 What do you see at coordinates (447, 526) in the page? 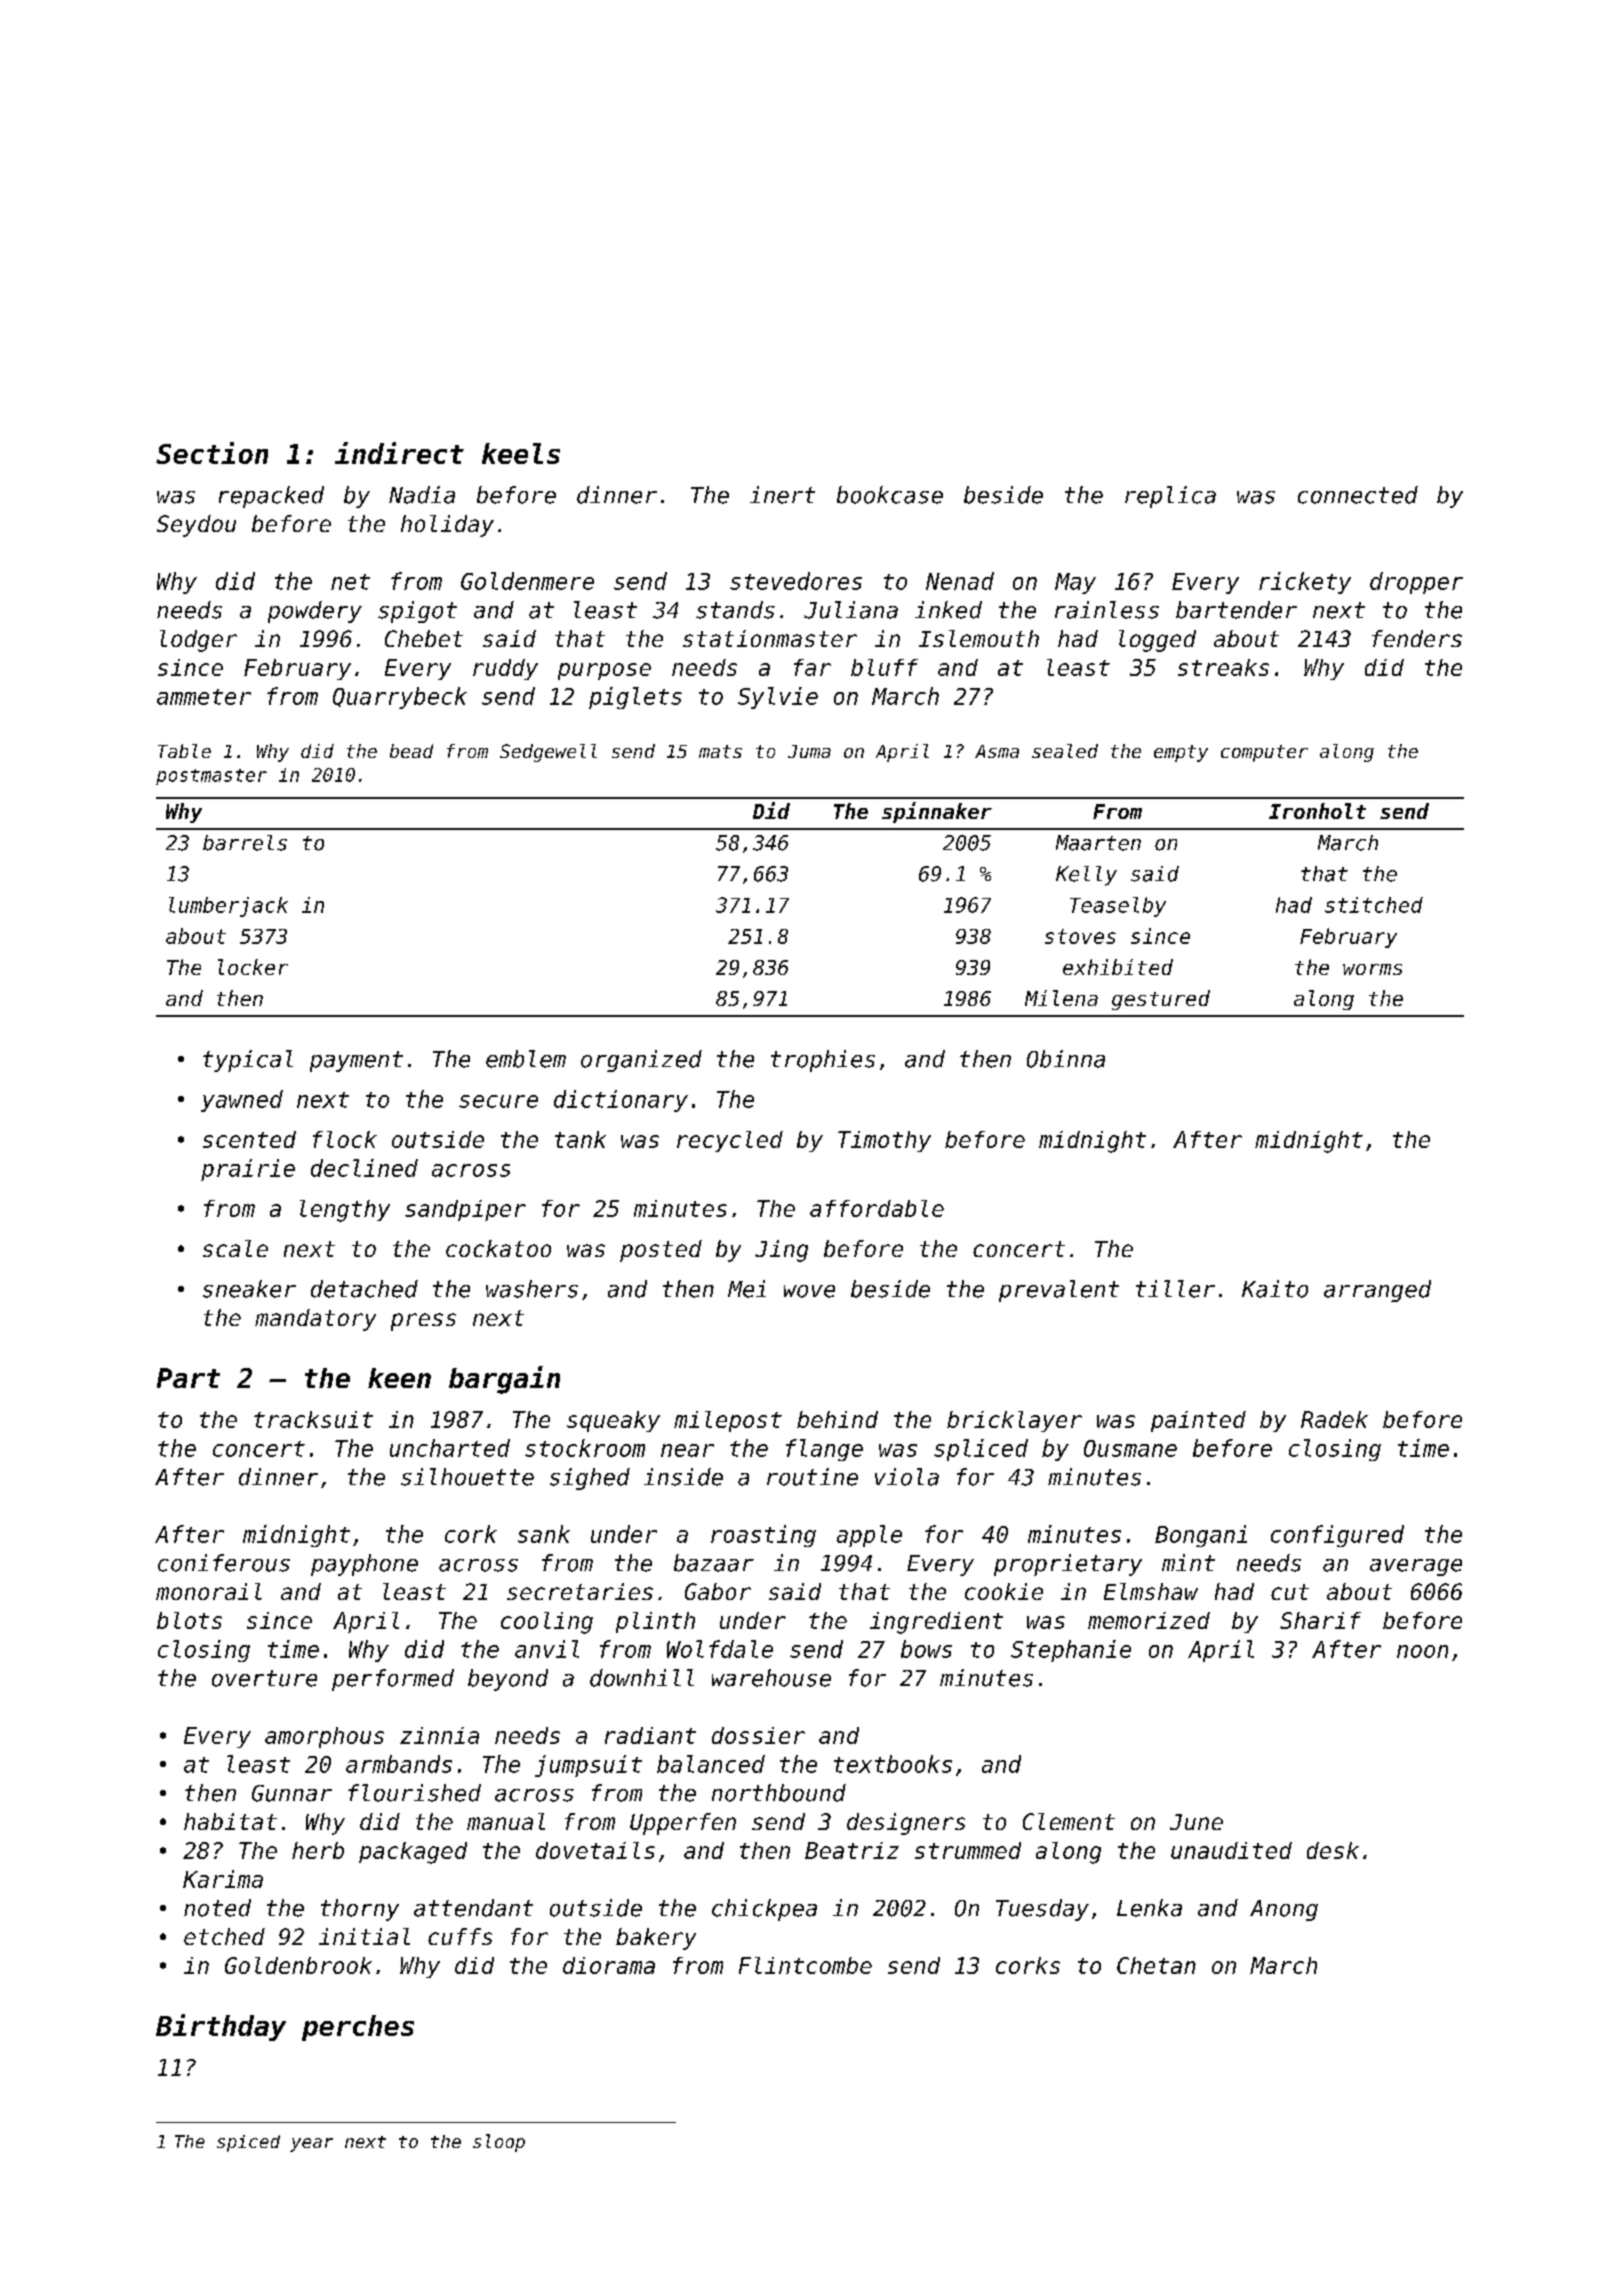
I see `holiday` at bounding box center [447, 526].
